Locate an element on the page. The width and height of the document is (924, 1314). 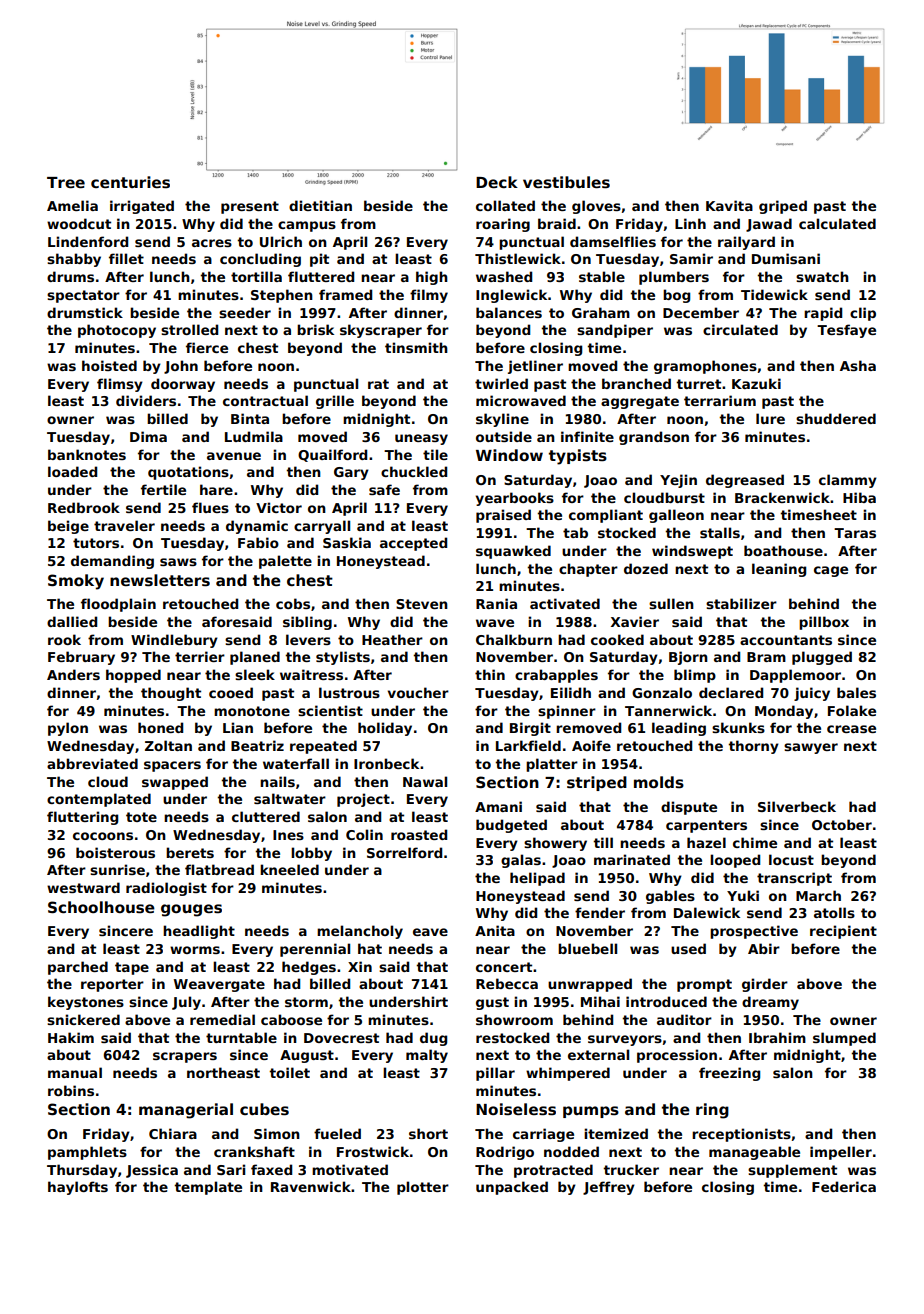
strolled is located at coordinates (189, 329).
